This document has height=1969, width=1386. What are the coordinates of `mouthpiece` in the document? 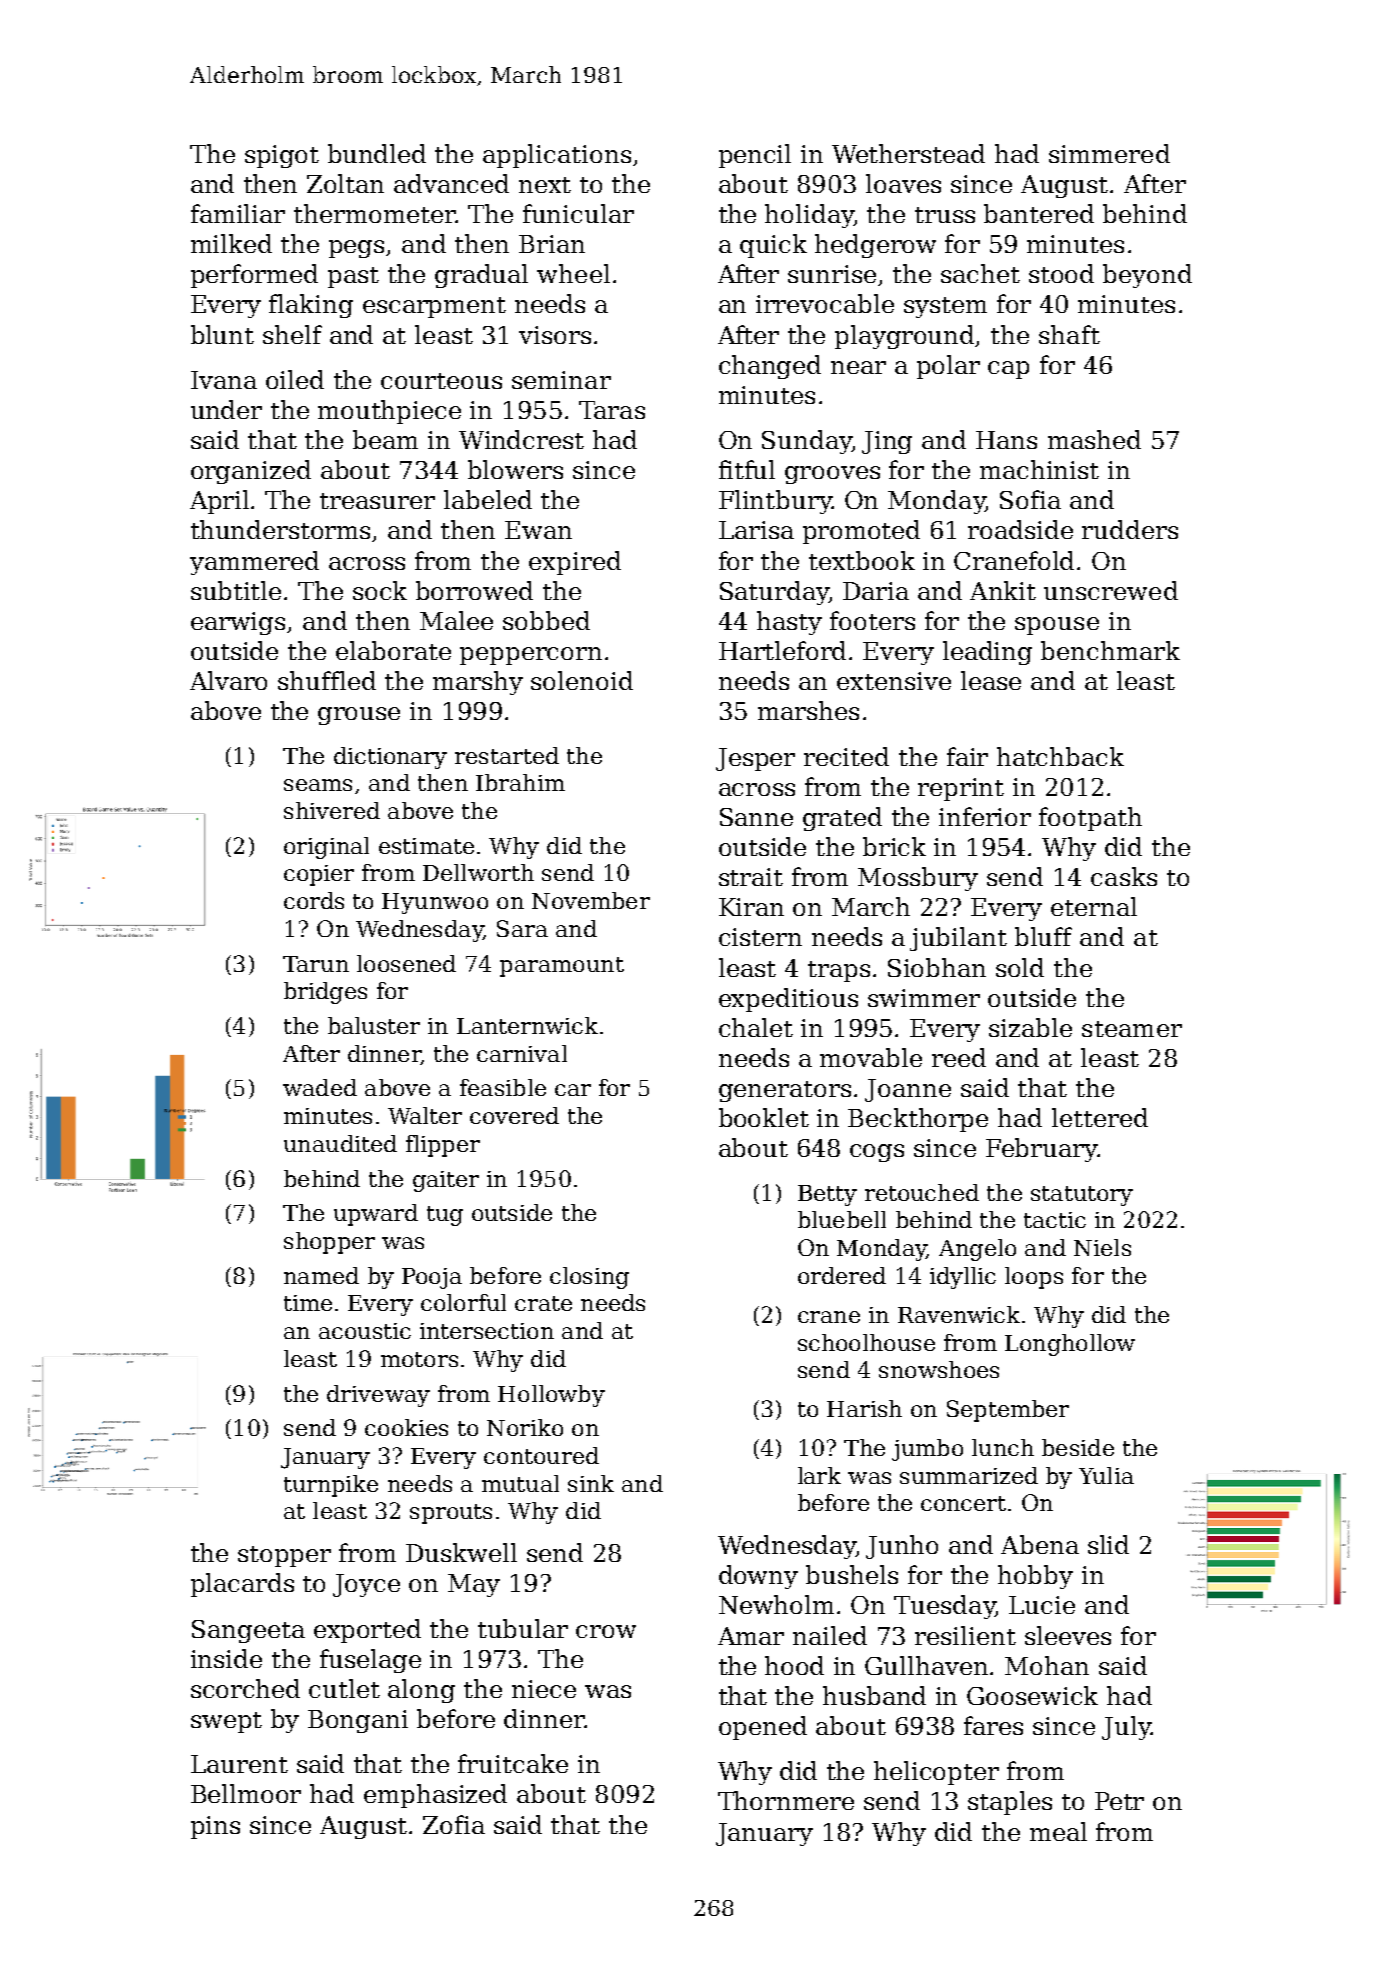 It's located at (389, 412).
